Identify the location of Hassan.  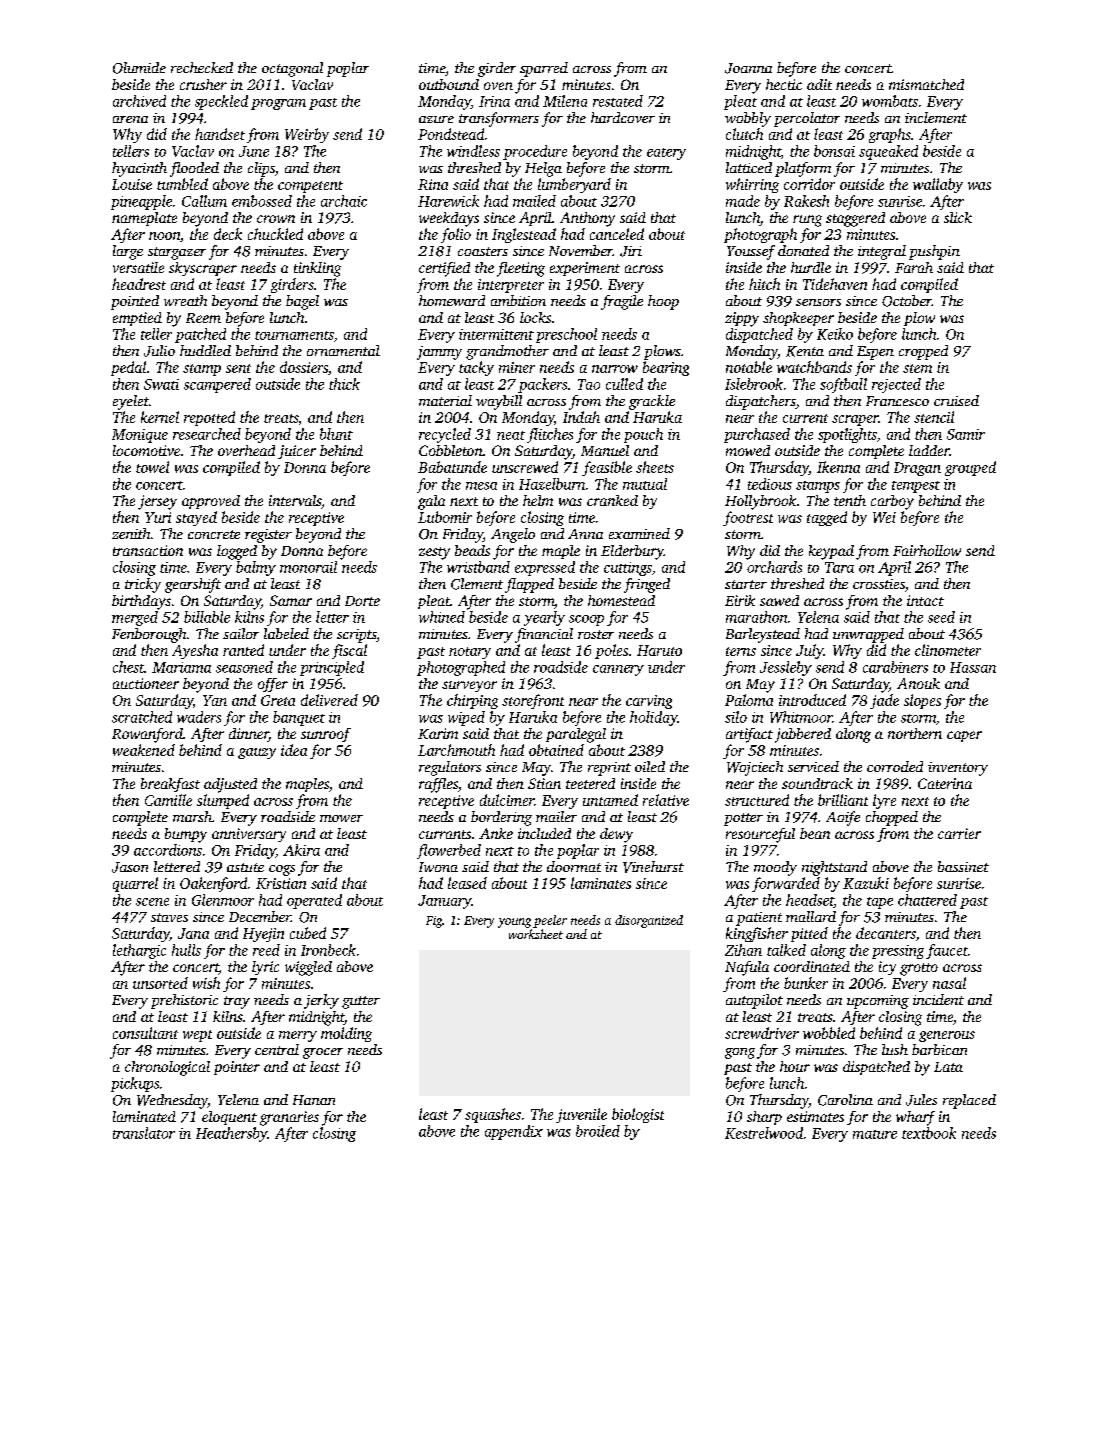
(973, 667).
